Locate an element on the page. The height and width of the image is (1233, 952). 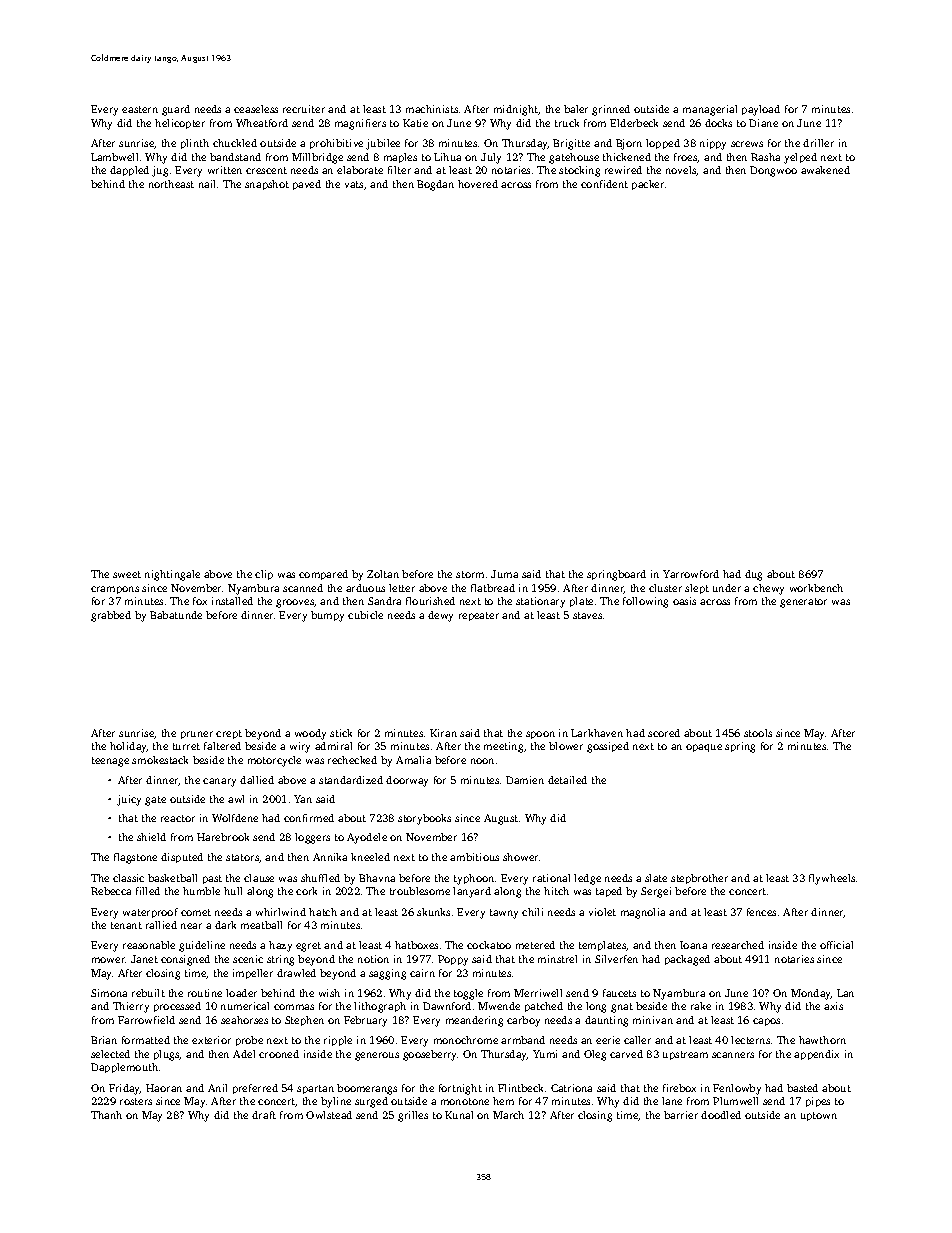
spoon is located at coordinates (540, 735).
